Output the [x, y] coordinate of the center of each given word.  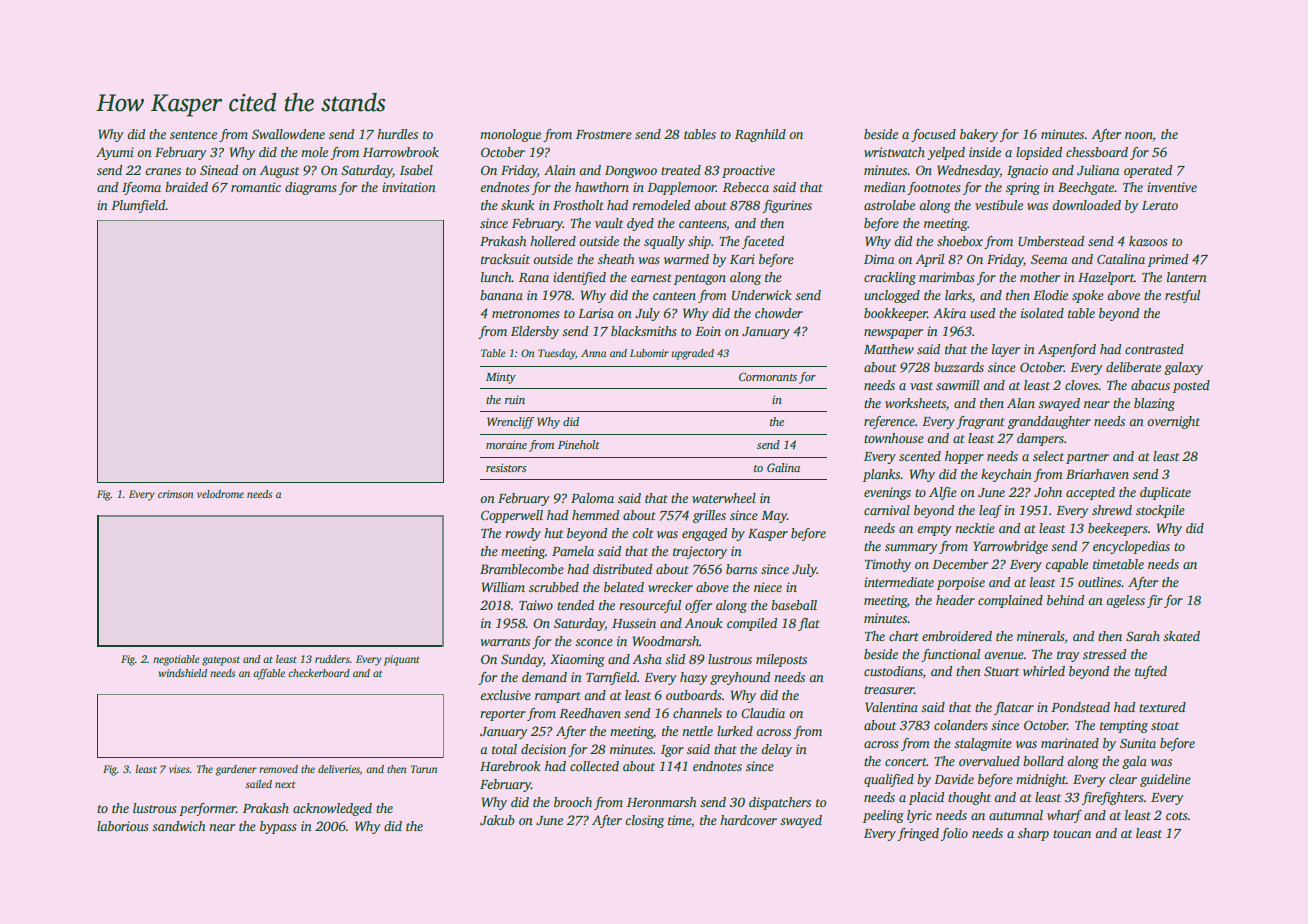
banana [501, 295]
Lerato [1160, 205]
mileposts [781, 660]
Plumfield [138, 206]
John [1048, 492]
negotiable [176, 660]
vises [179, 769]
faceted [763, 242]
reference [889, 422]
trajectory [700, 552]
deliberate [1133, 367]
